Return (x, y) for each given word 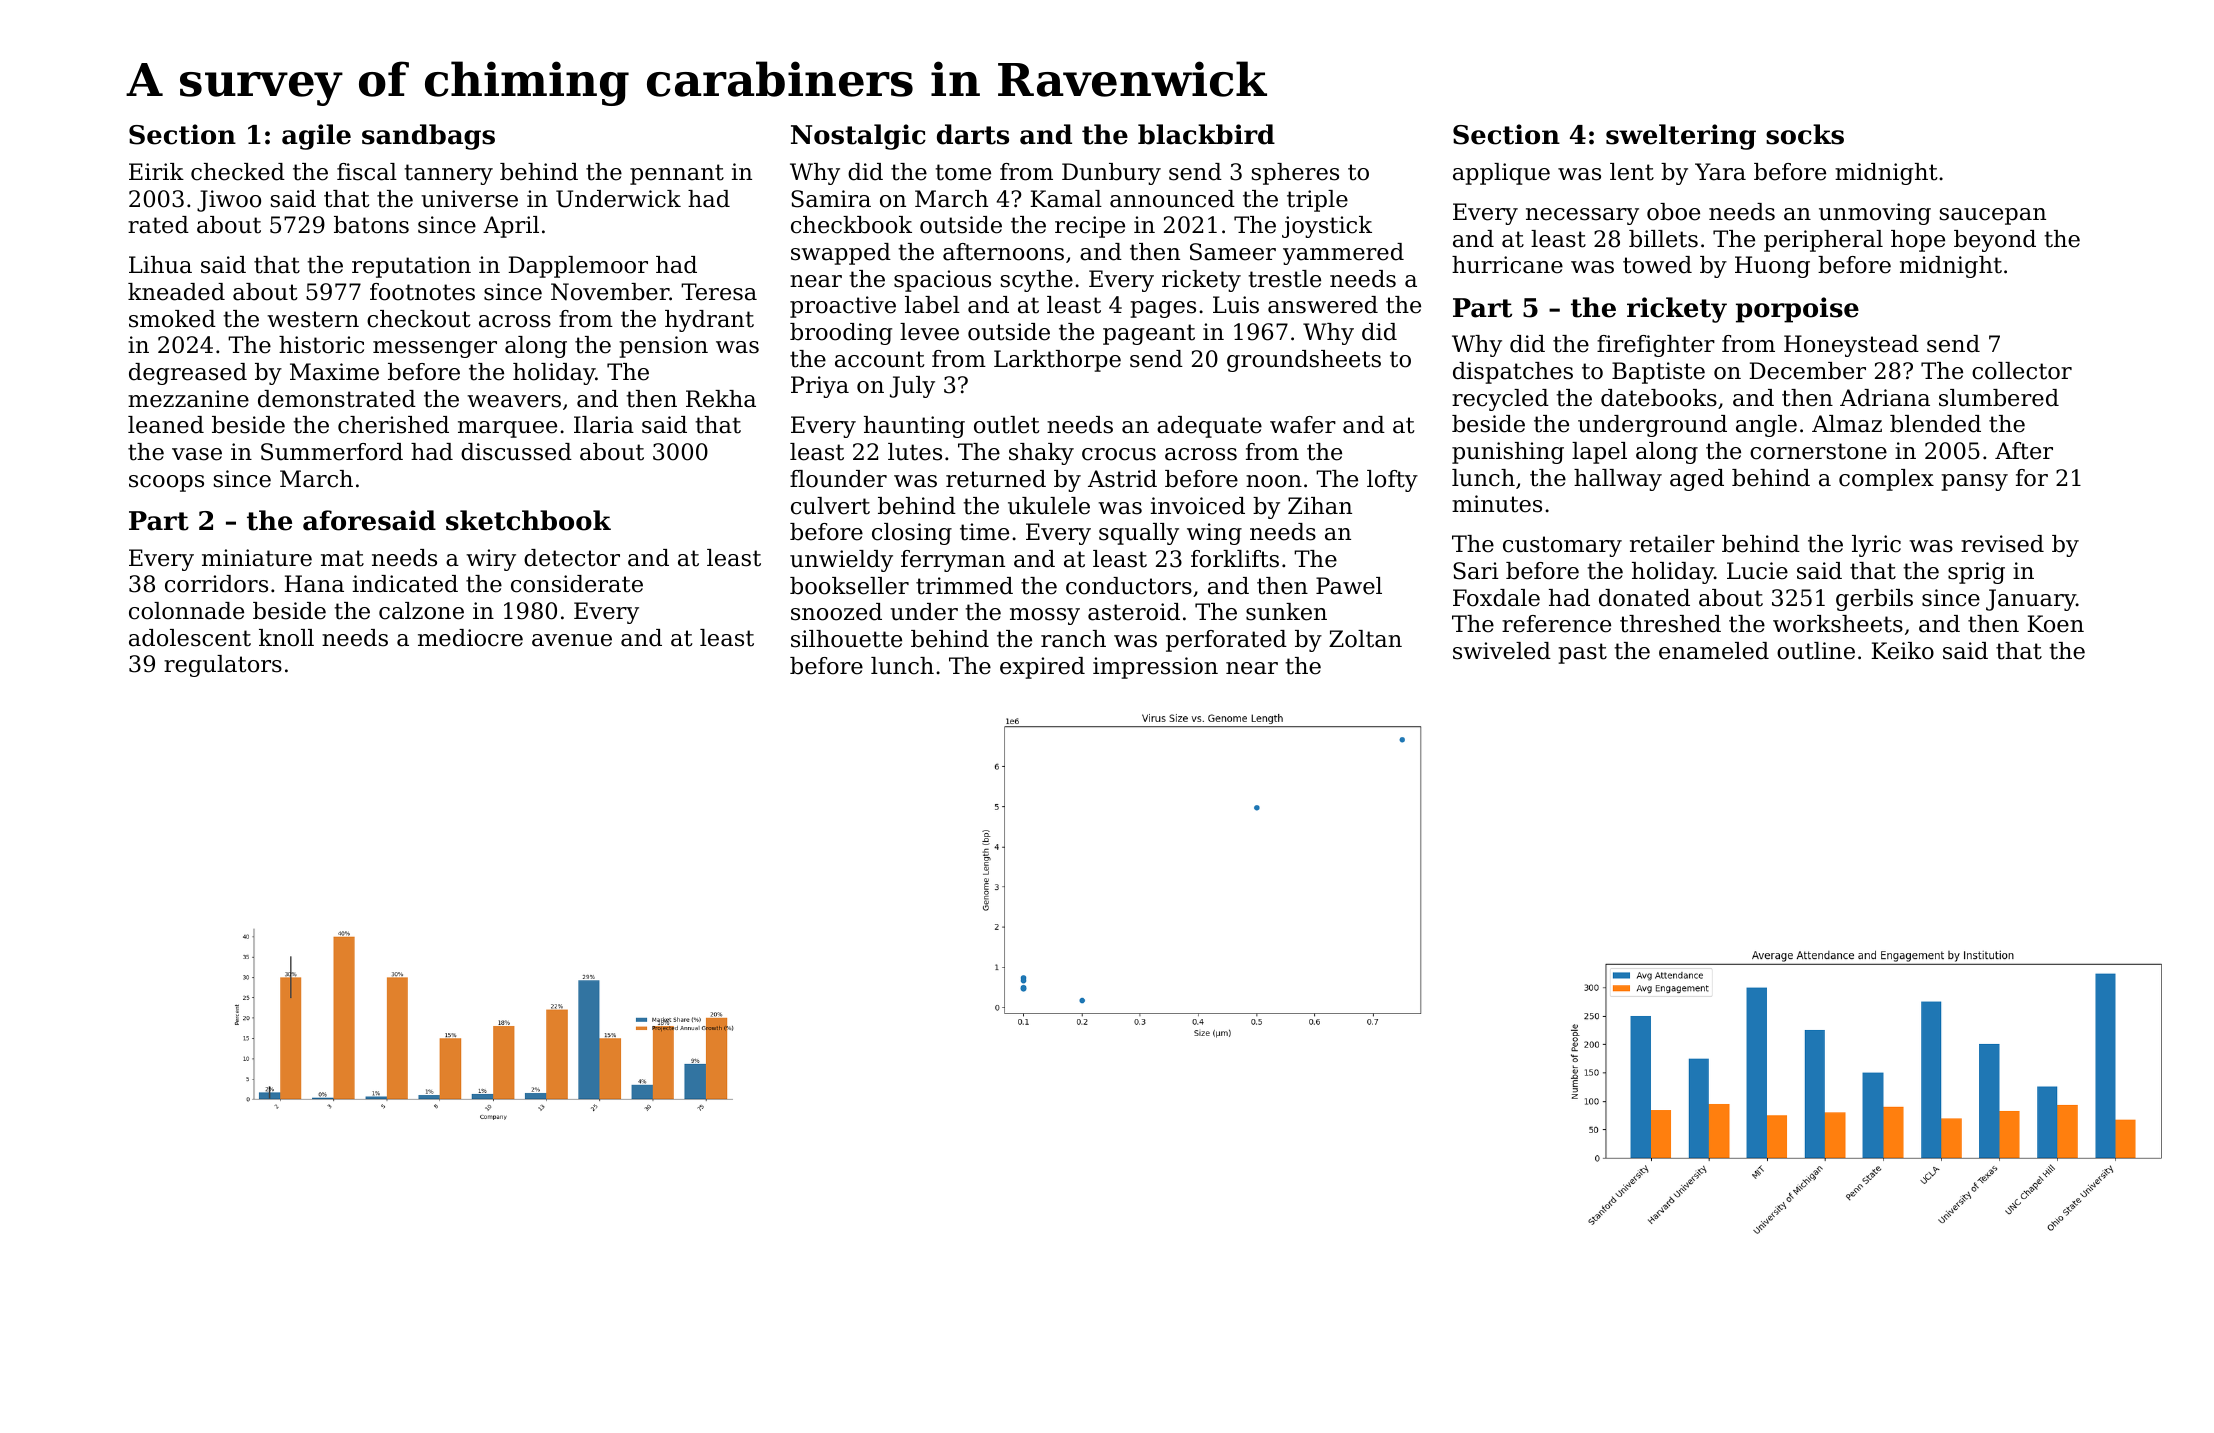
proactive (843, 307)
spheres (1295, 174)
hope (1918, 241)
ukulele (1049, 506)
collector (2022, 371)
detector (572, 558)
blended (1935, 424)
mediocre (470, 638)
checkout (419, 319)
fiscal (367, 172)
